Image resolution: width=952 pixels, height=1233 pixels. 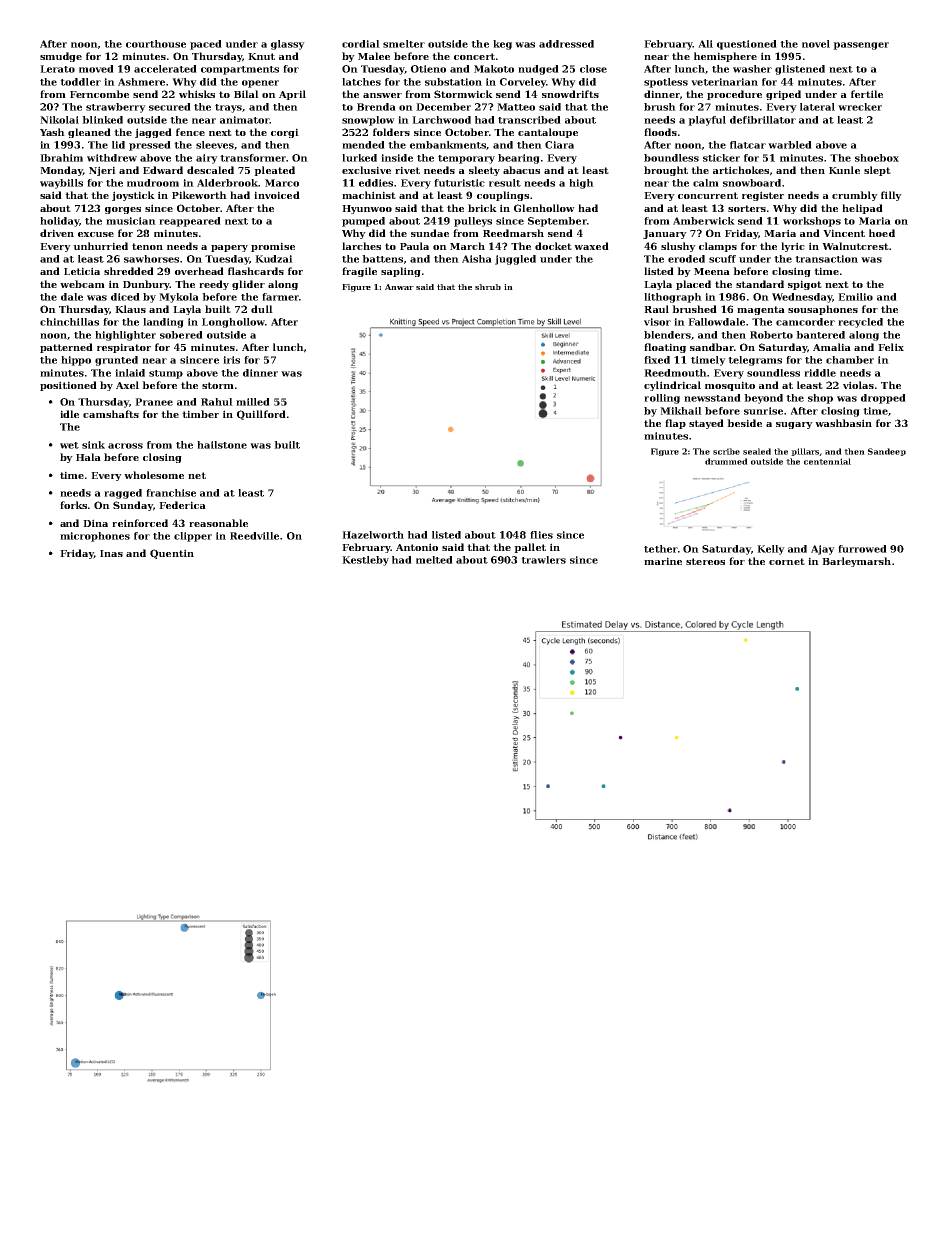 I want to click on franchise, so click(x=171, y=493).
